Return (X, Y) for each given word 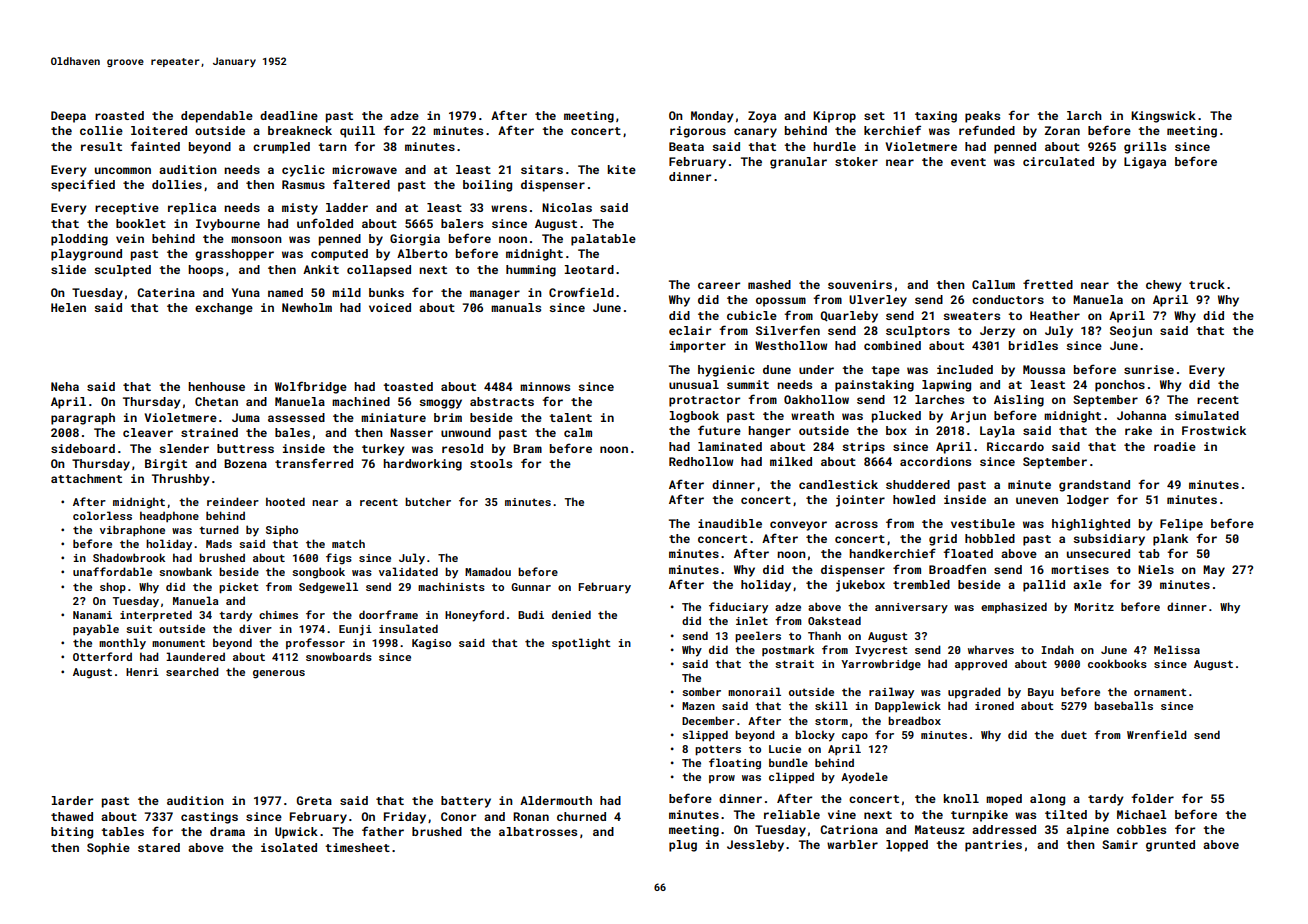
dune (777, 369)
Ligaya (1145, 163)
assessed (296, 417)
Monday (712, 117)
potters (718, 750)
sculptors (918, 332)
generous (279, 674)
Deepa (68, 117)
